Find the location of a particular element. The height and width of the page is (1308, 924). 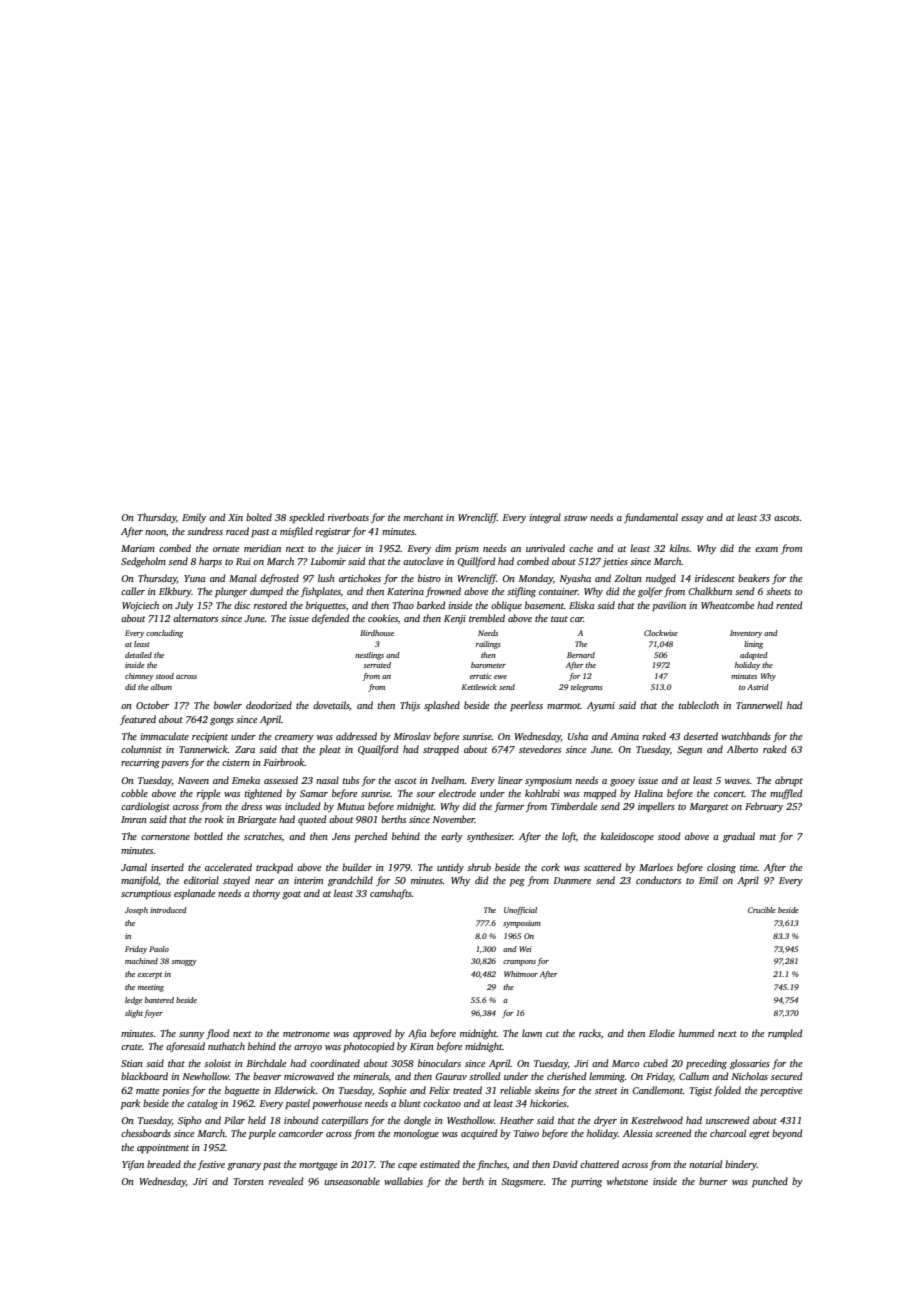

Crucible is located at coordinates (762, 910).
